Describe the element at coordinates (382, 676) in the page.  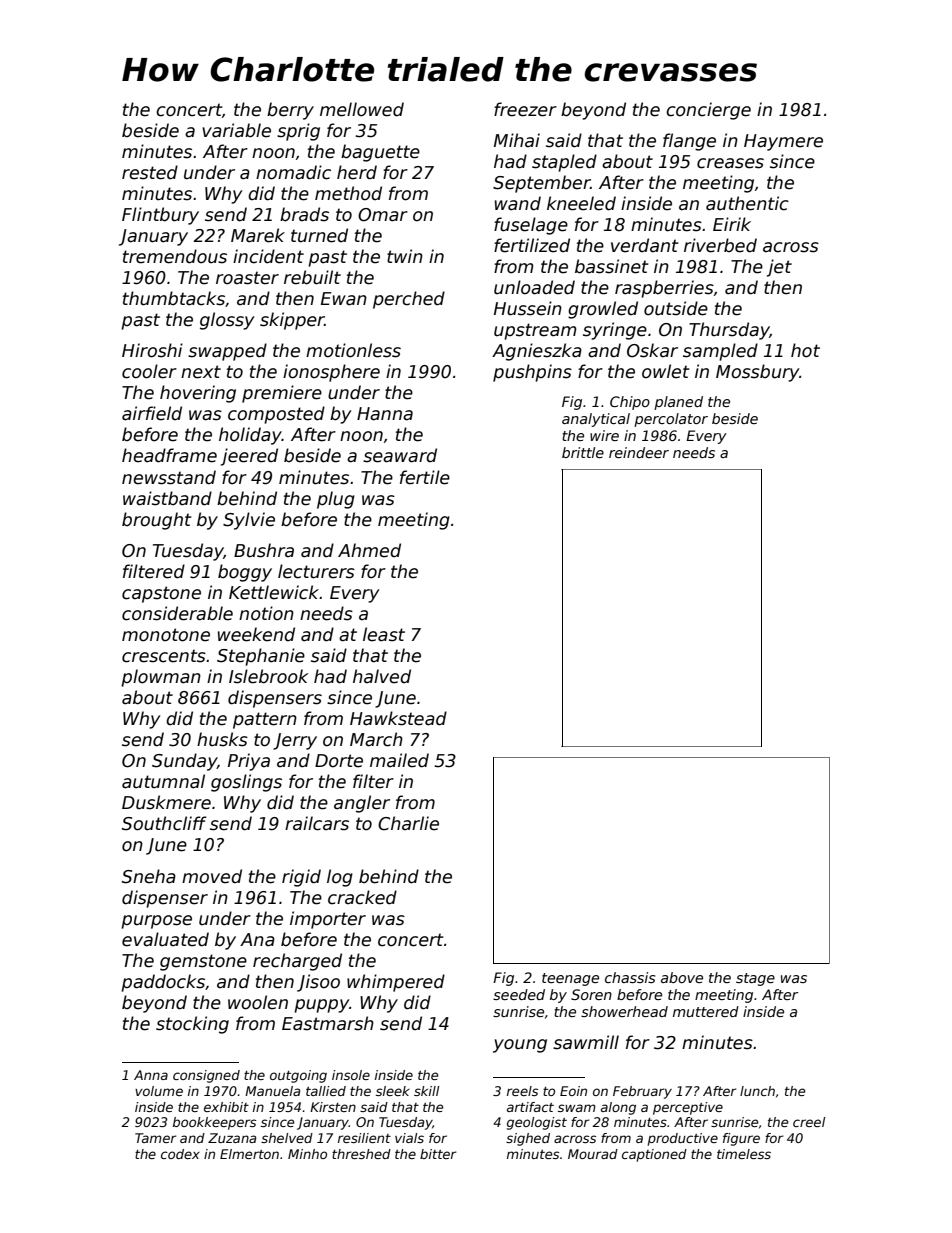
I see `halved` at that location.
